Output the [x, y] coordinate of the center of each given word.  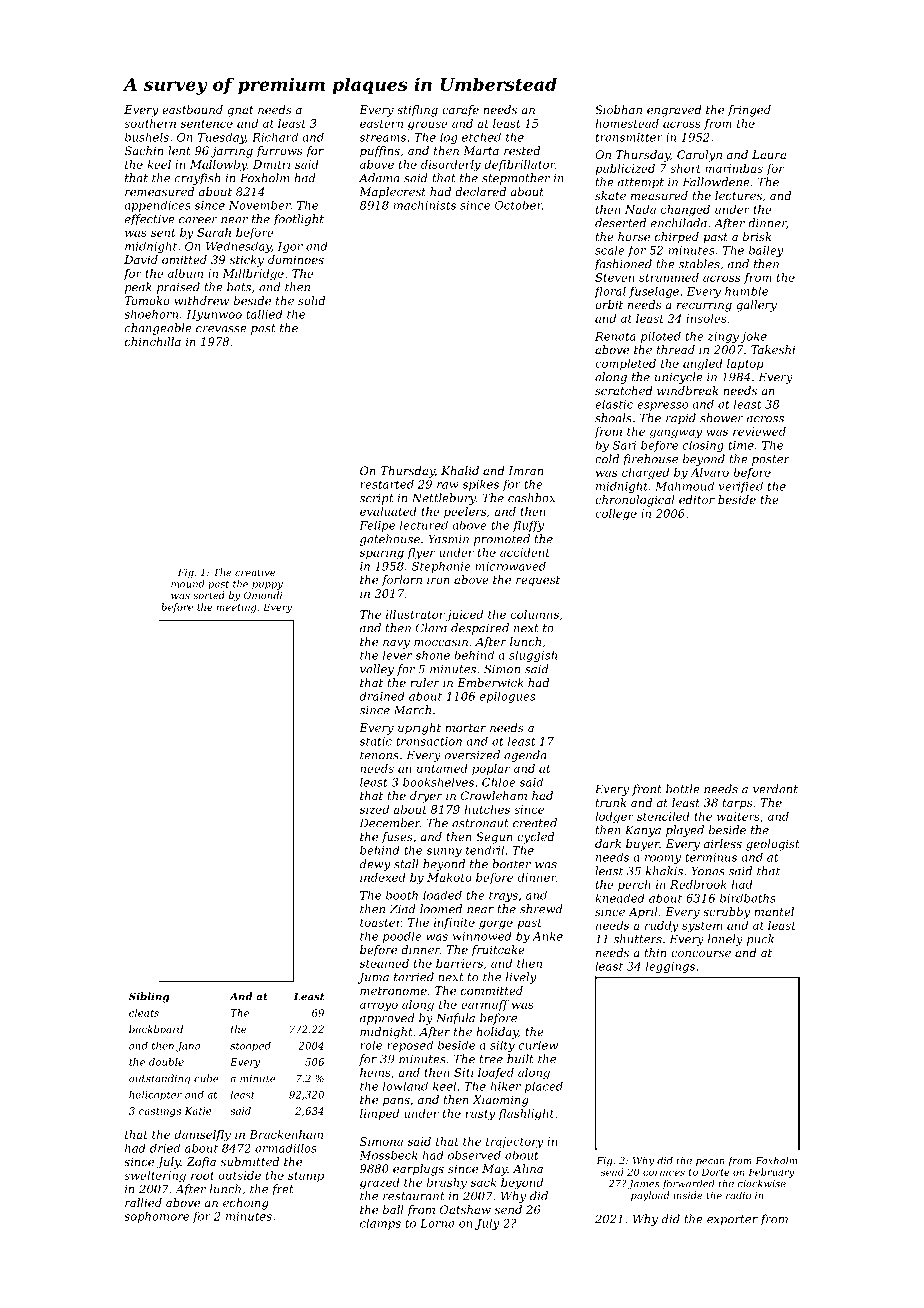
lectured [424, 525]
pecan [710, 1163]
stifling [417, 111]
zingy [723, 337]
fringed [749, 111]
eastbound [192, 109]
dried [165, 1148]
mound [188, 584]
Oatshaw [465, 1209]
